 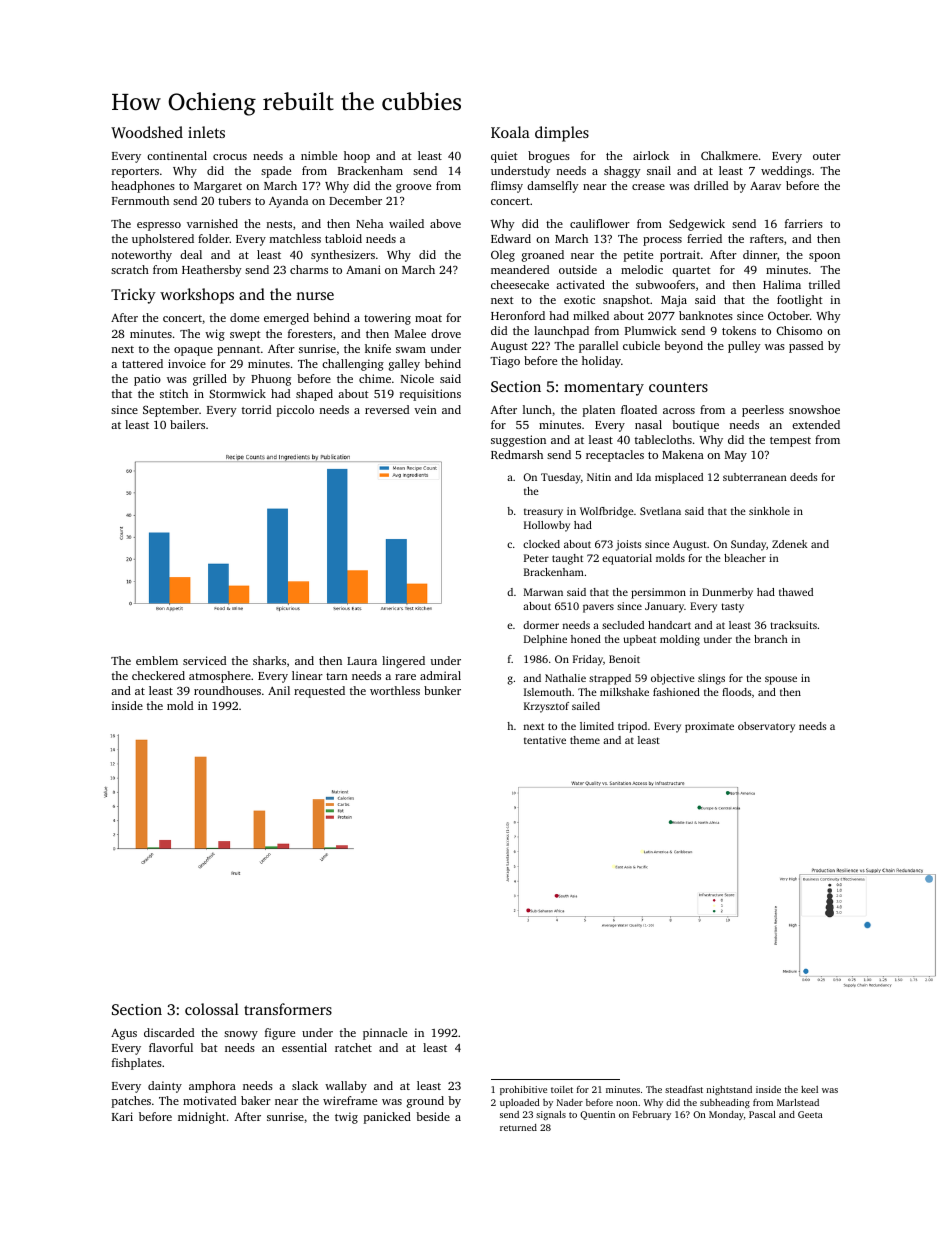 I want to click on tubers, so click(x=234, y=200).
